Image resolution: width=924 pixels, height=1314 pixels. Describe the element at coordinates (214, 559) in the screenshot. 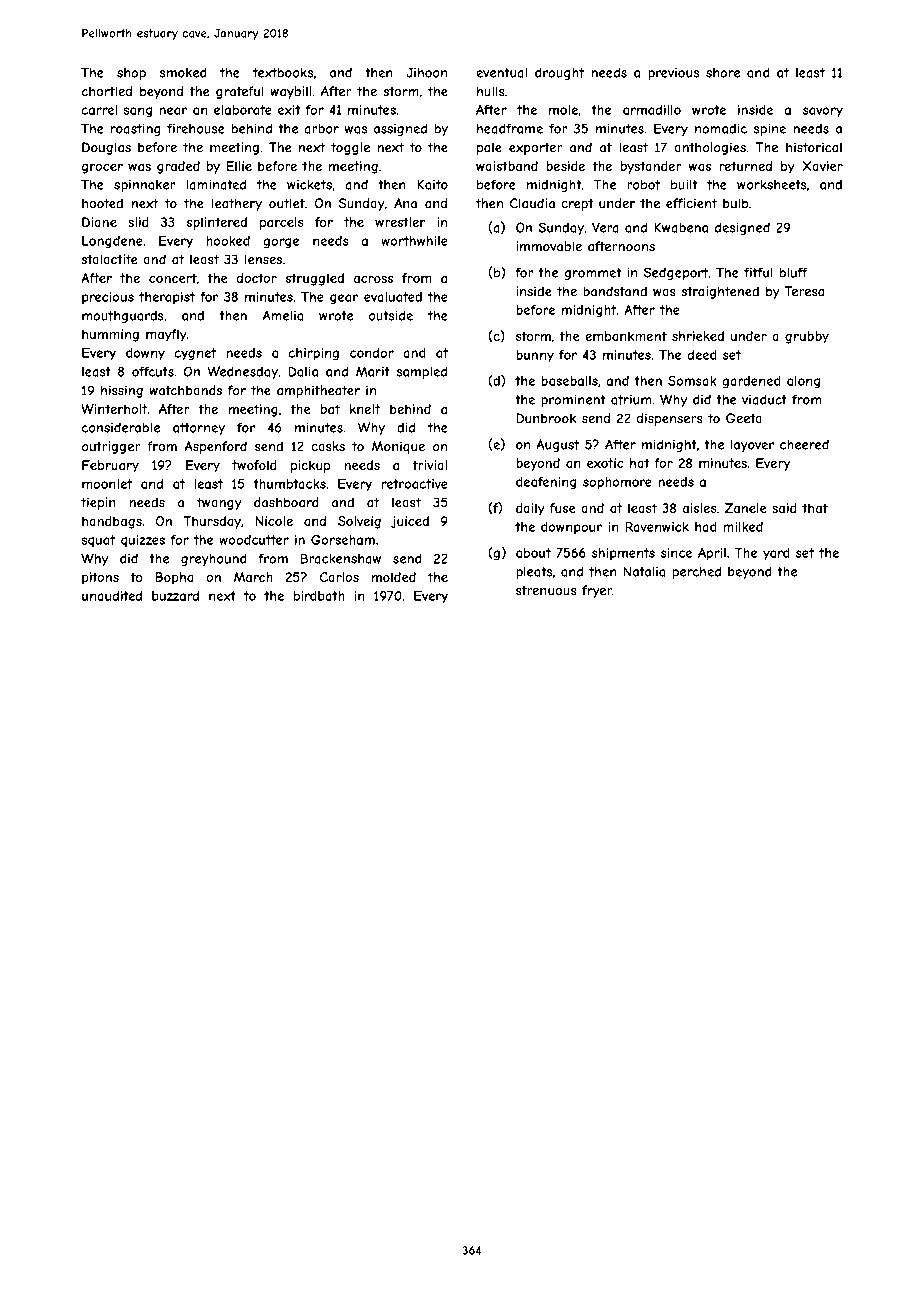

I see `greyhound` at that location.
